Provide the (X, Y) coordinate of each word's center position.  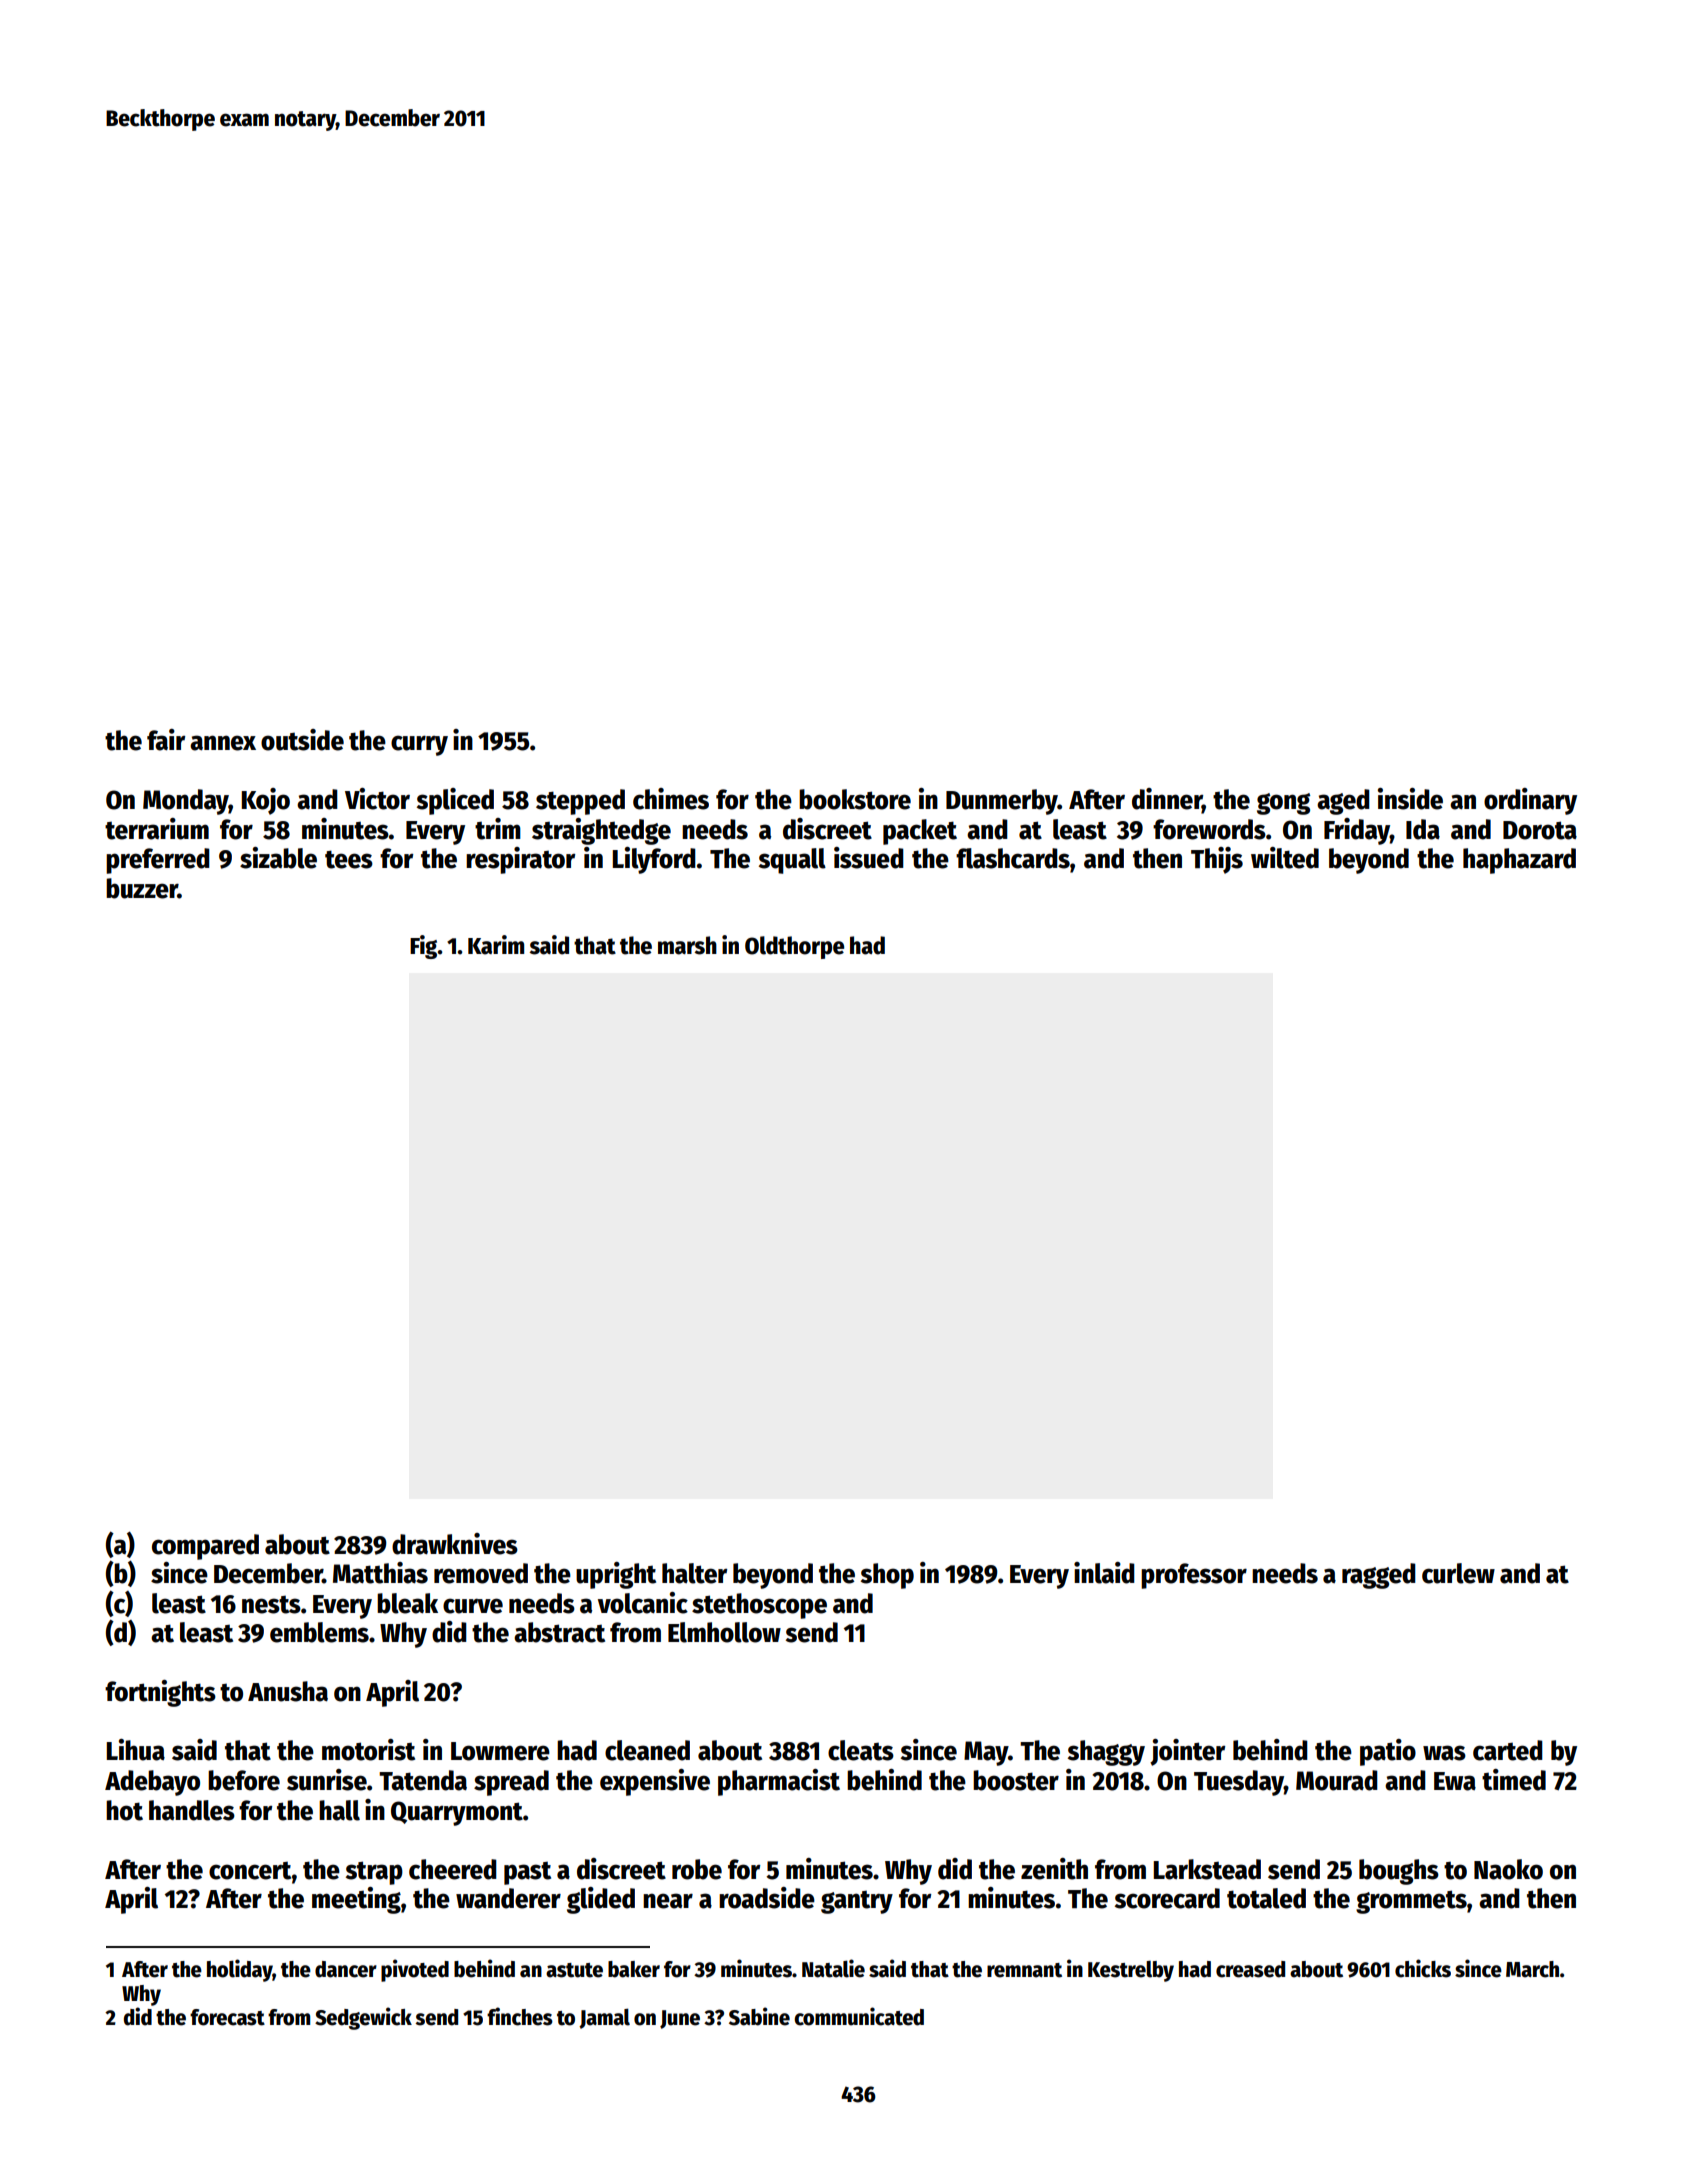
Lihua (135, 1750)
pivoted (415, 1970)
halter (694, 1573)
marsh (687, 945)
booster (1016, 1780)
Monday (186, 802)
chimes (671, 799)
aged (1343, 802)
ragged (1379, 1576)
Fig (423, 947)
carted (1508, 1750)
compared (205, 1547)
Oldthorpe (794, 947)
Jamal (604, 2018)
